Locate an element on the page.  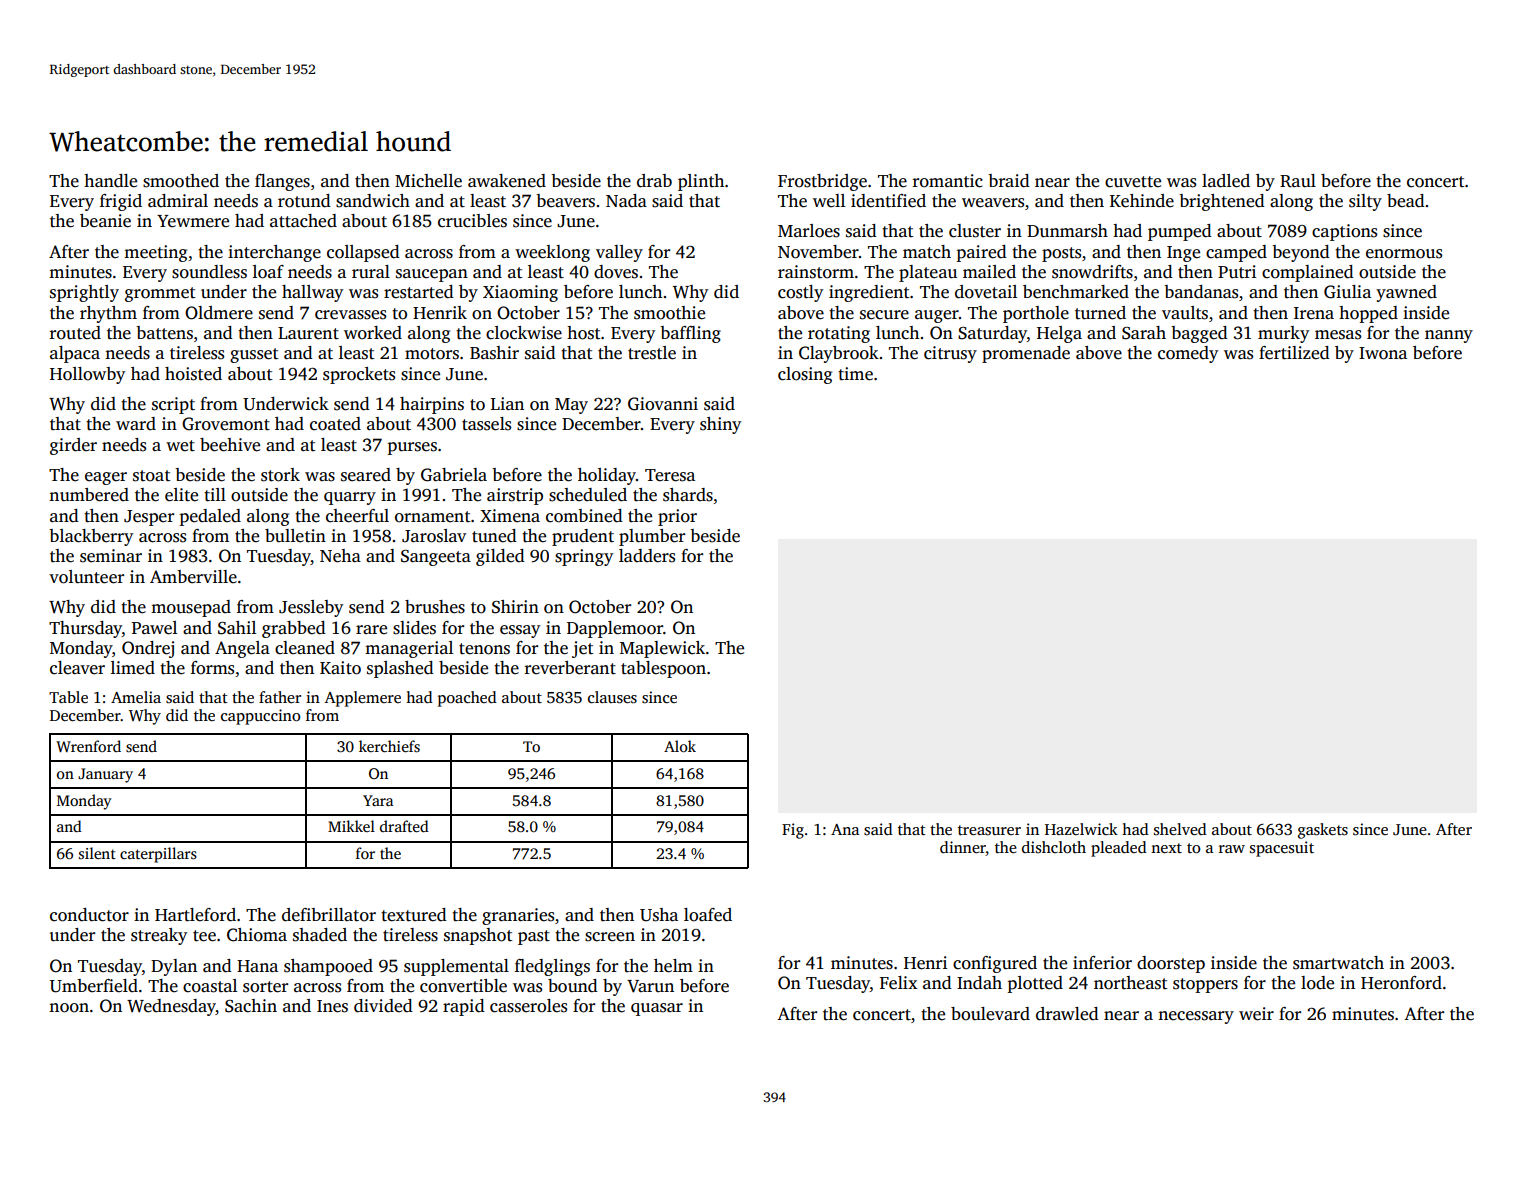
weeklong is located at coordinates (552, 253).
